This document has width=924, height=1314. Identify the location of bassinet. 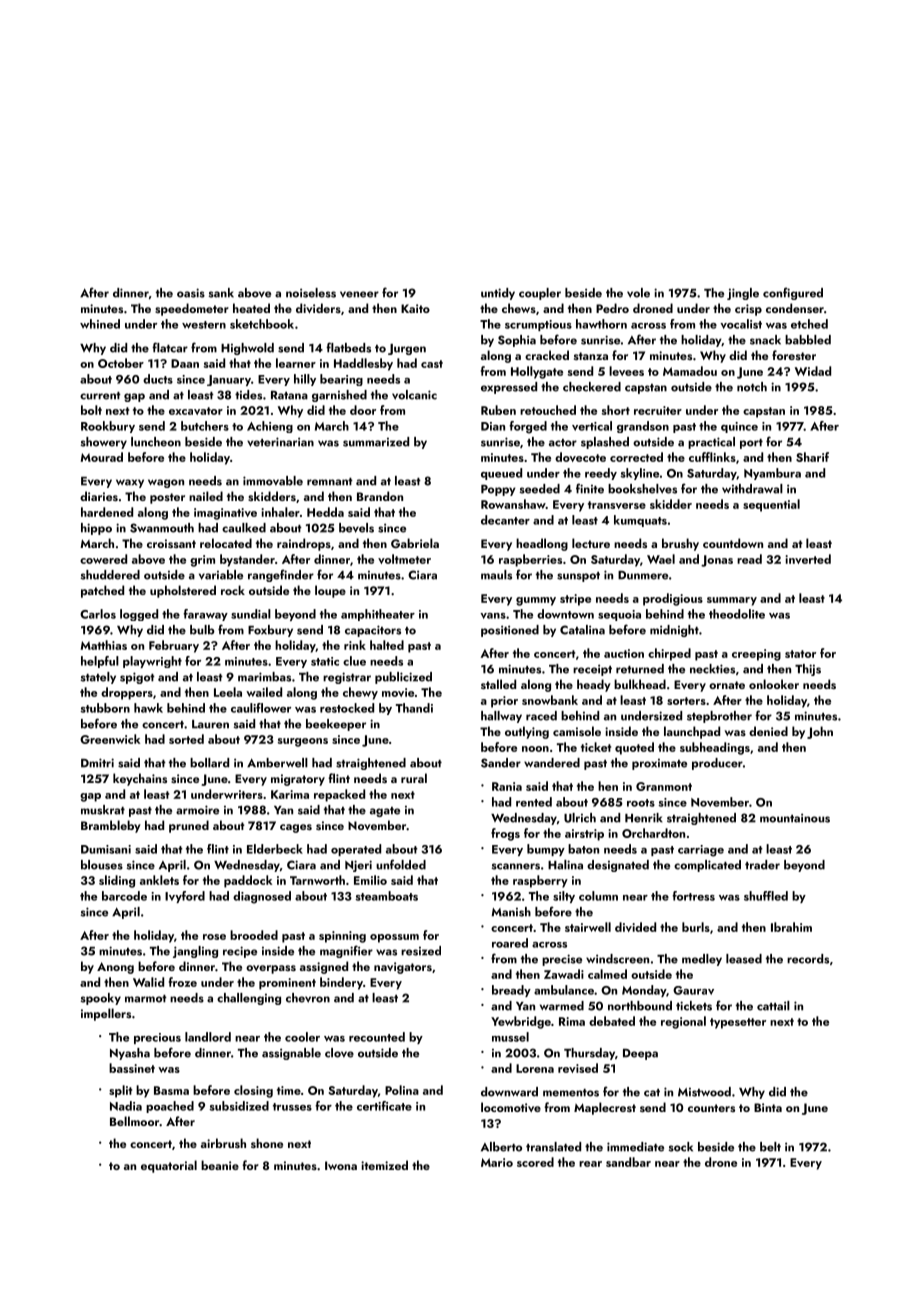
(132, 1068).
